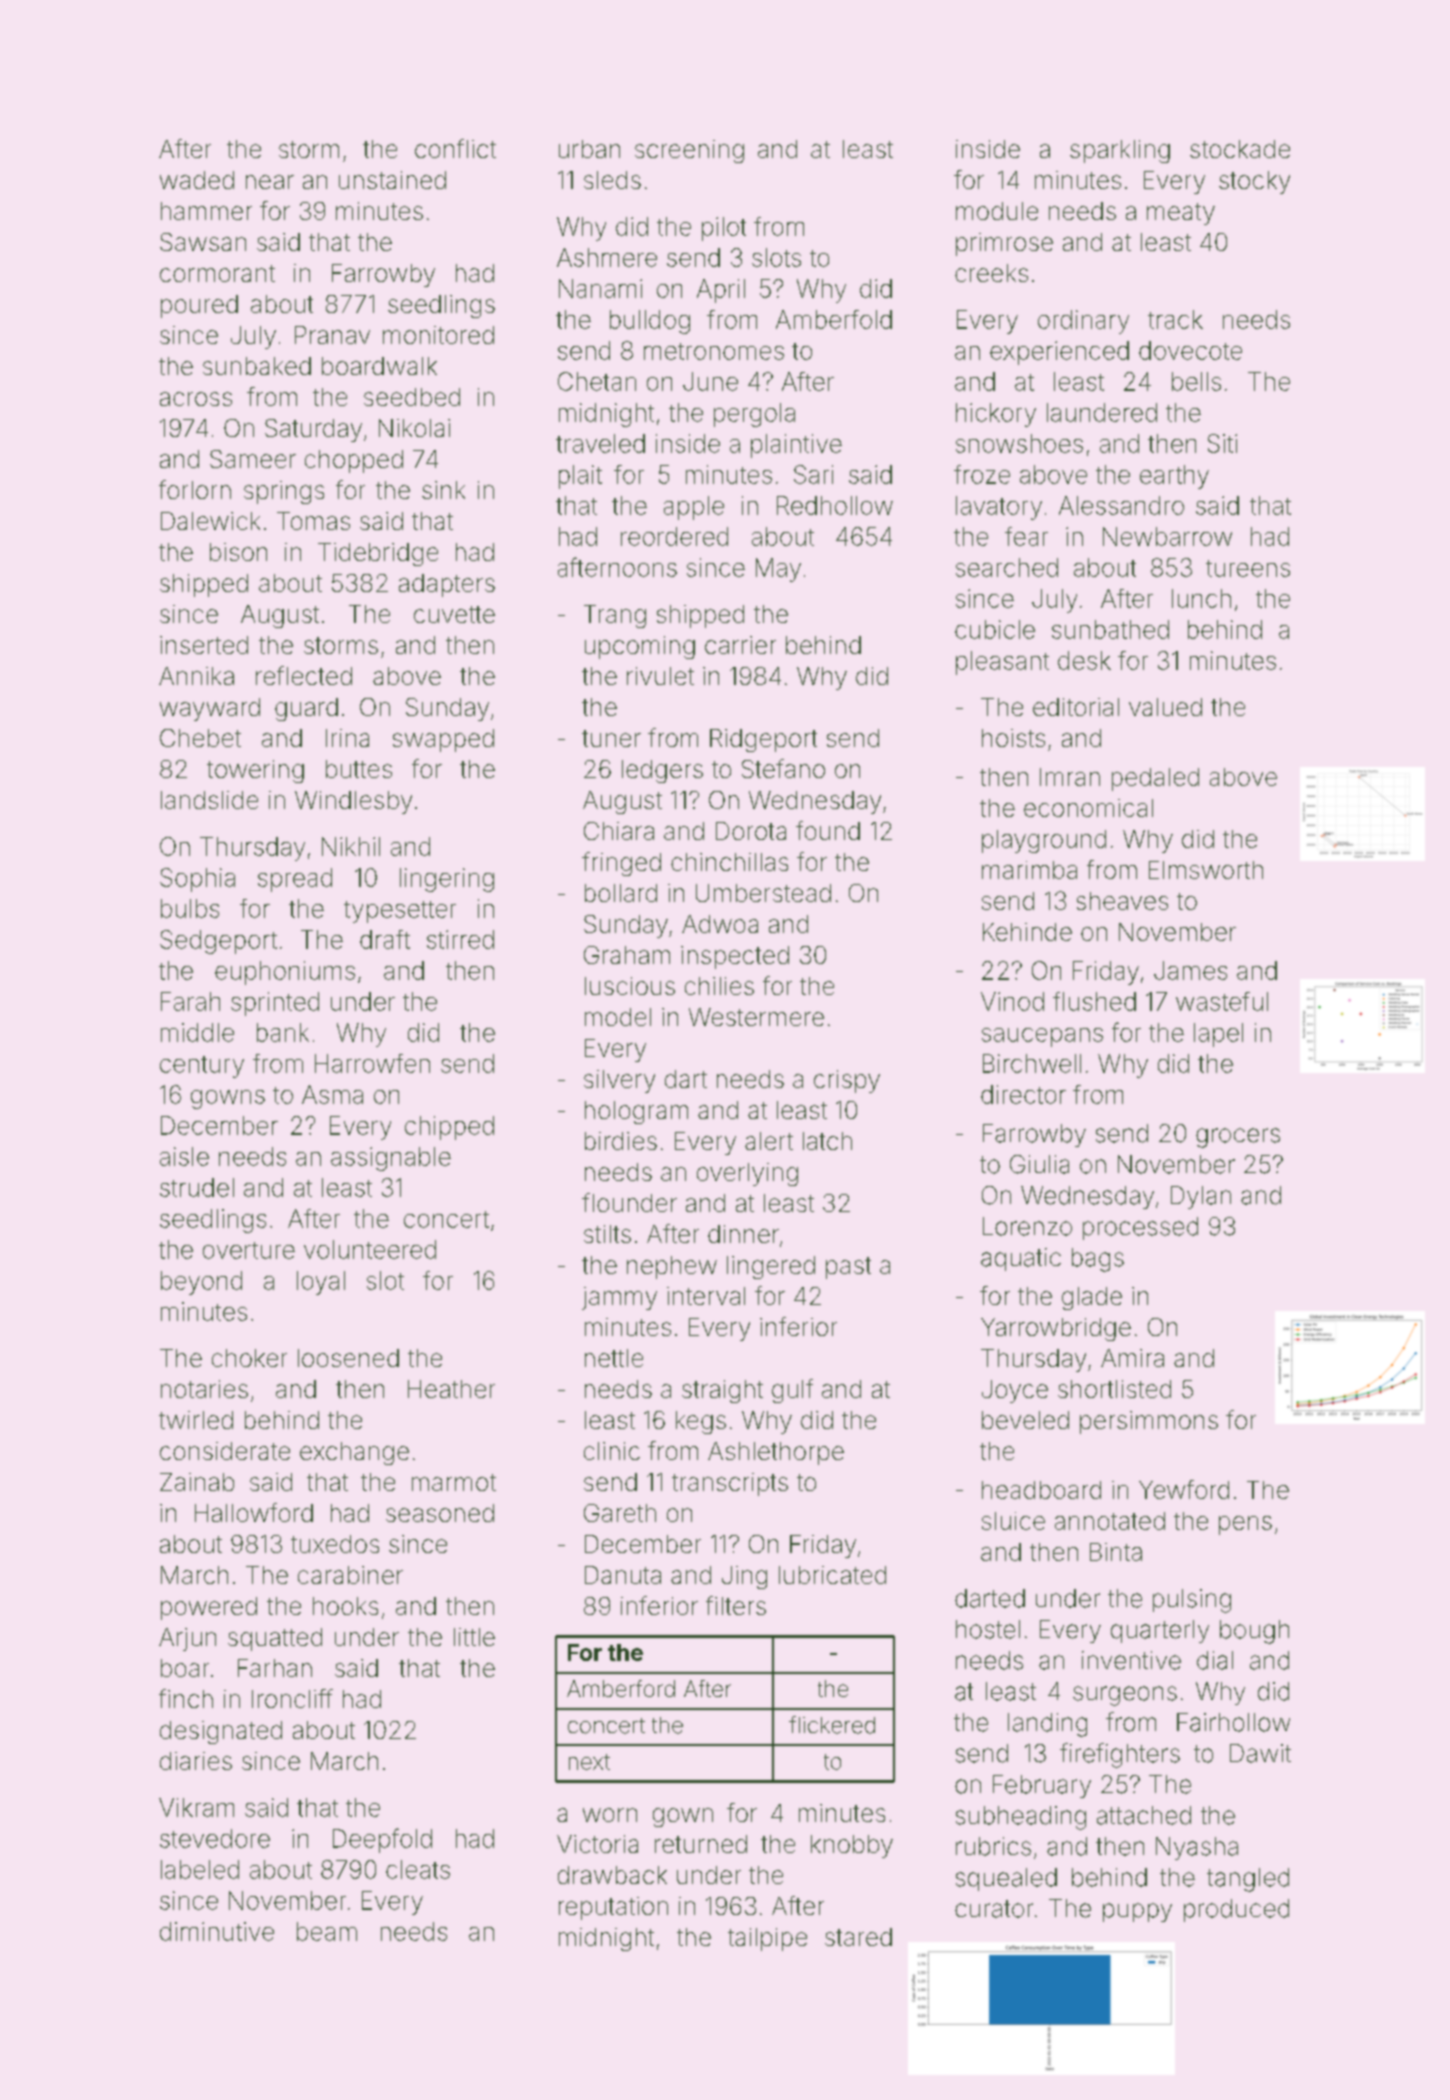  Describe the element at coordinates (724, 229) in the screenshot. I see `pilot` at that location.
